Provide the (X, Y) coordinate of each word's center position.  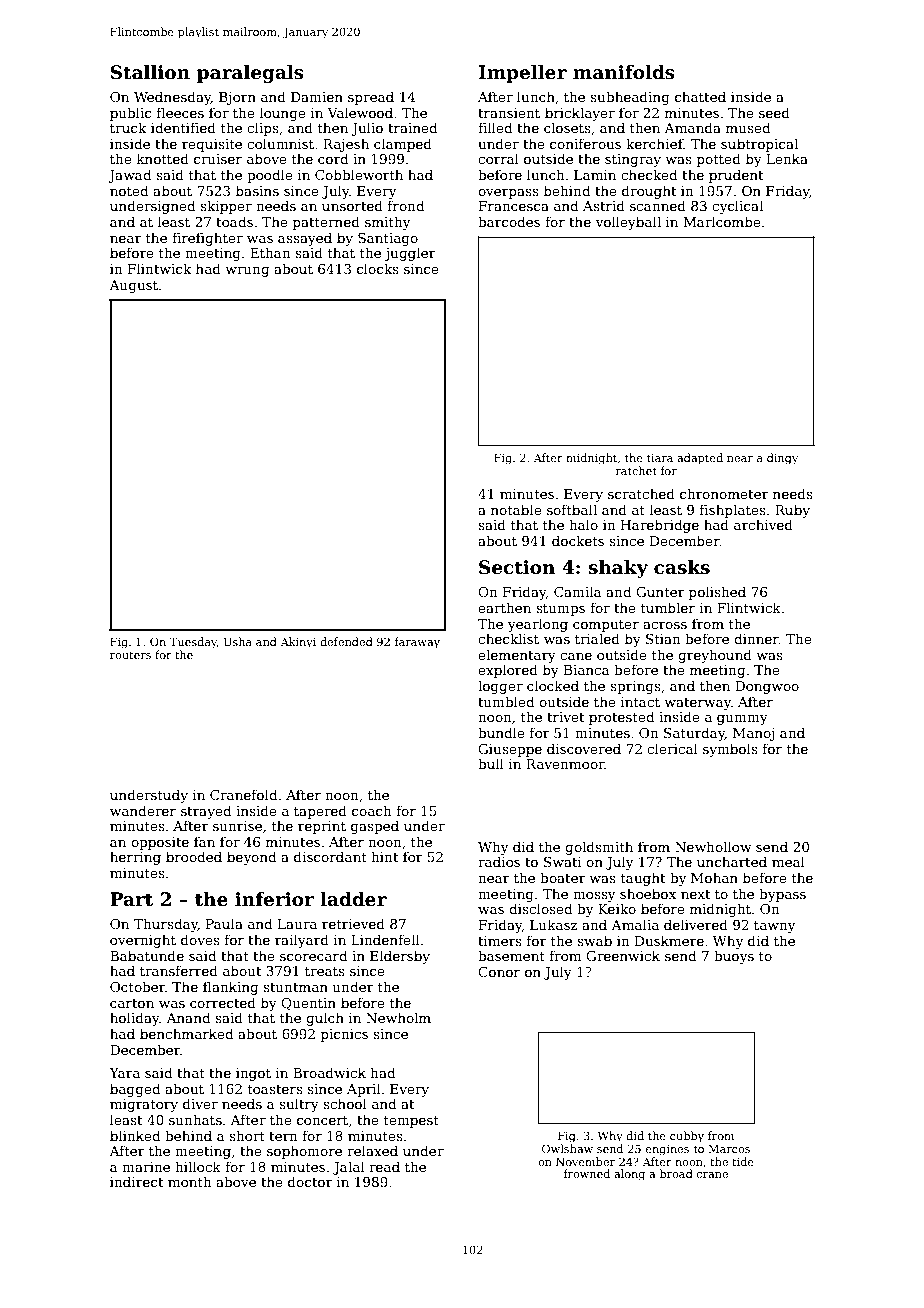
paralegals (250, 74)
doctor (310, 1181)
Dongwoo (767, 687)
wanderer (143, 810)
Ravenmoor (565, 764)
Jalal (348, 1168)
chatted (700, 96)
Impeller (523, 74)
